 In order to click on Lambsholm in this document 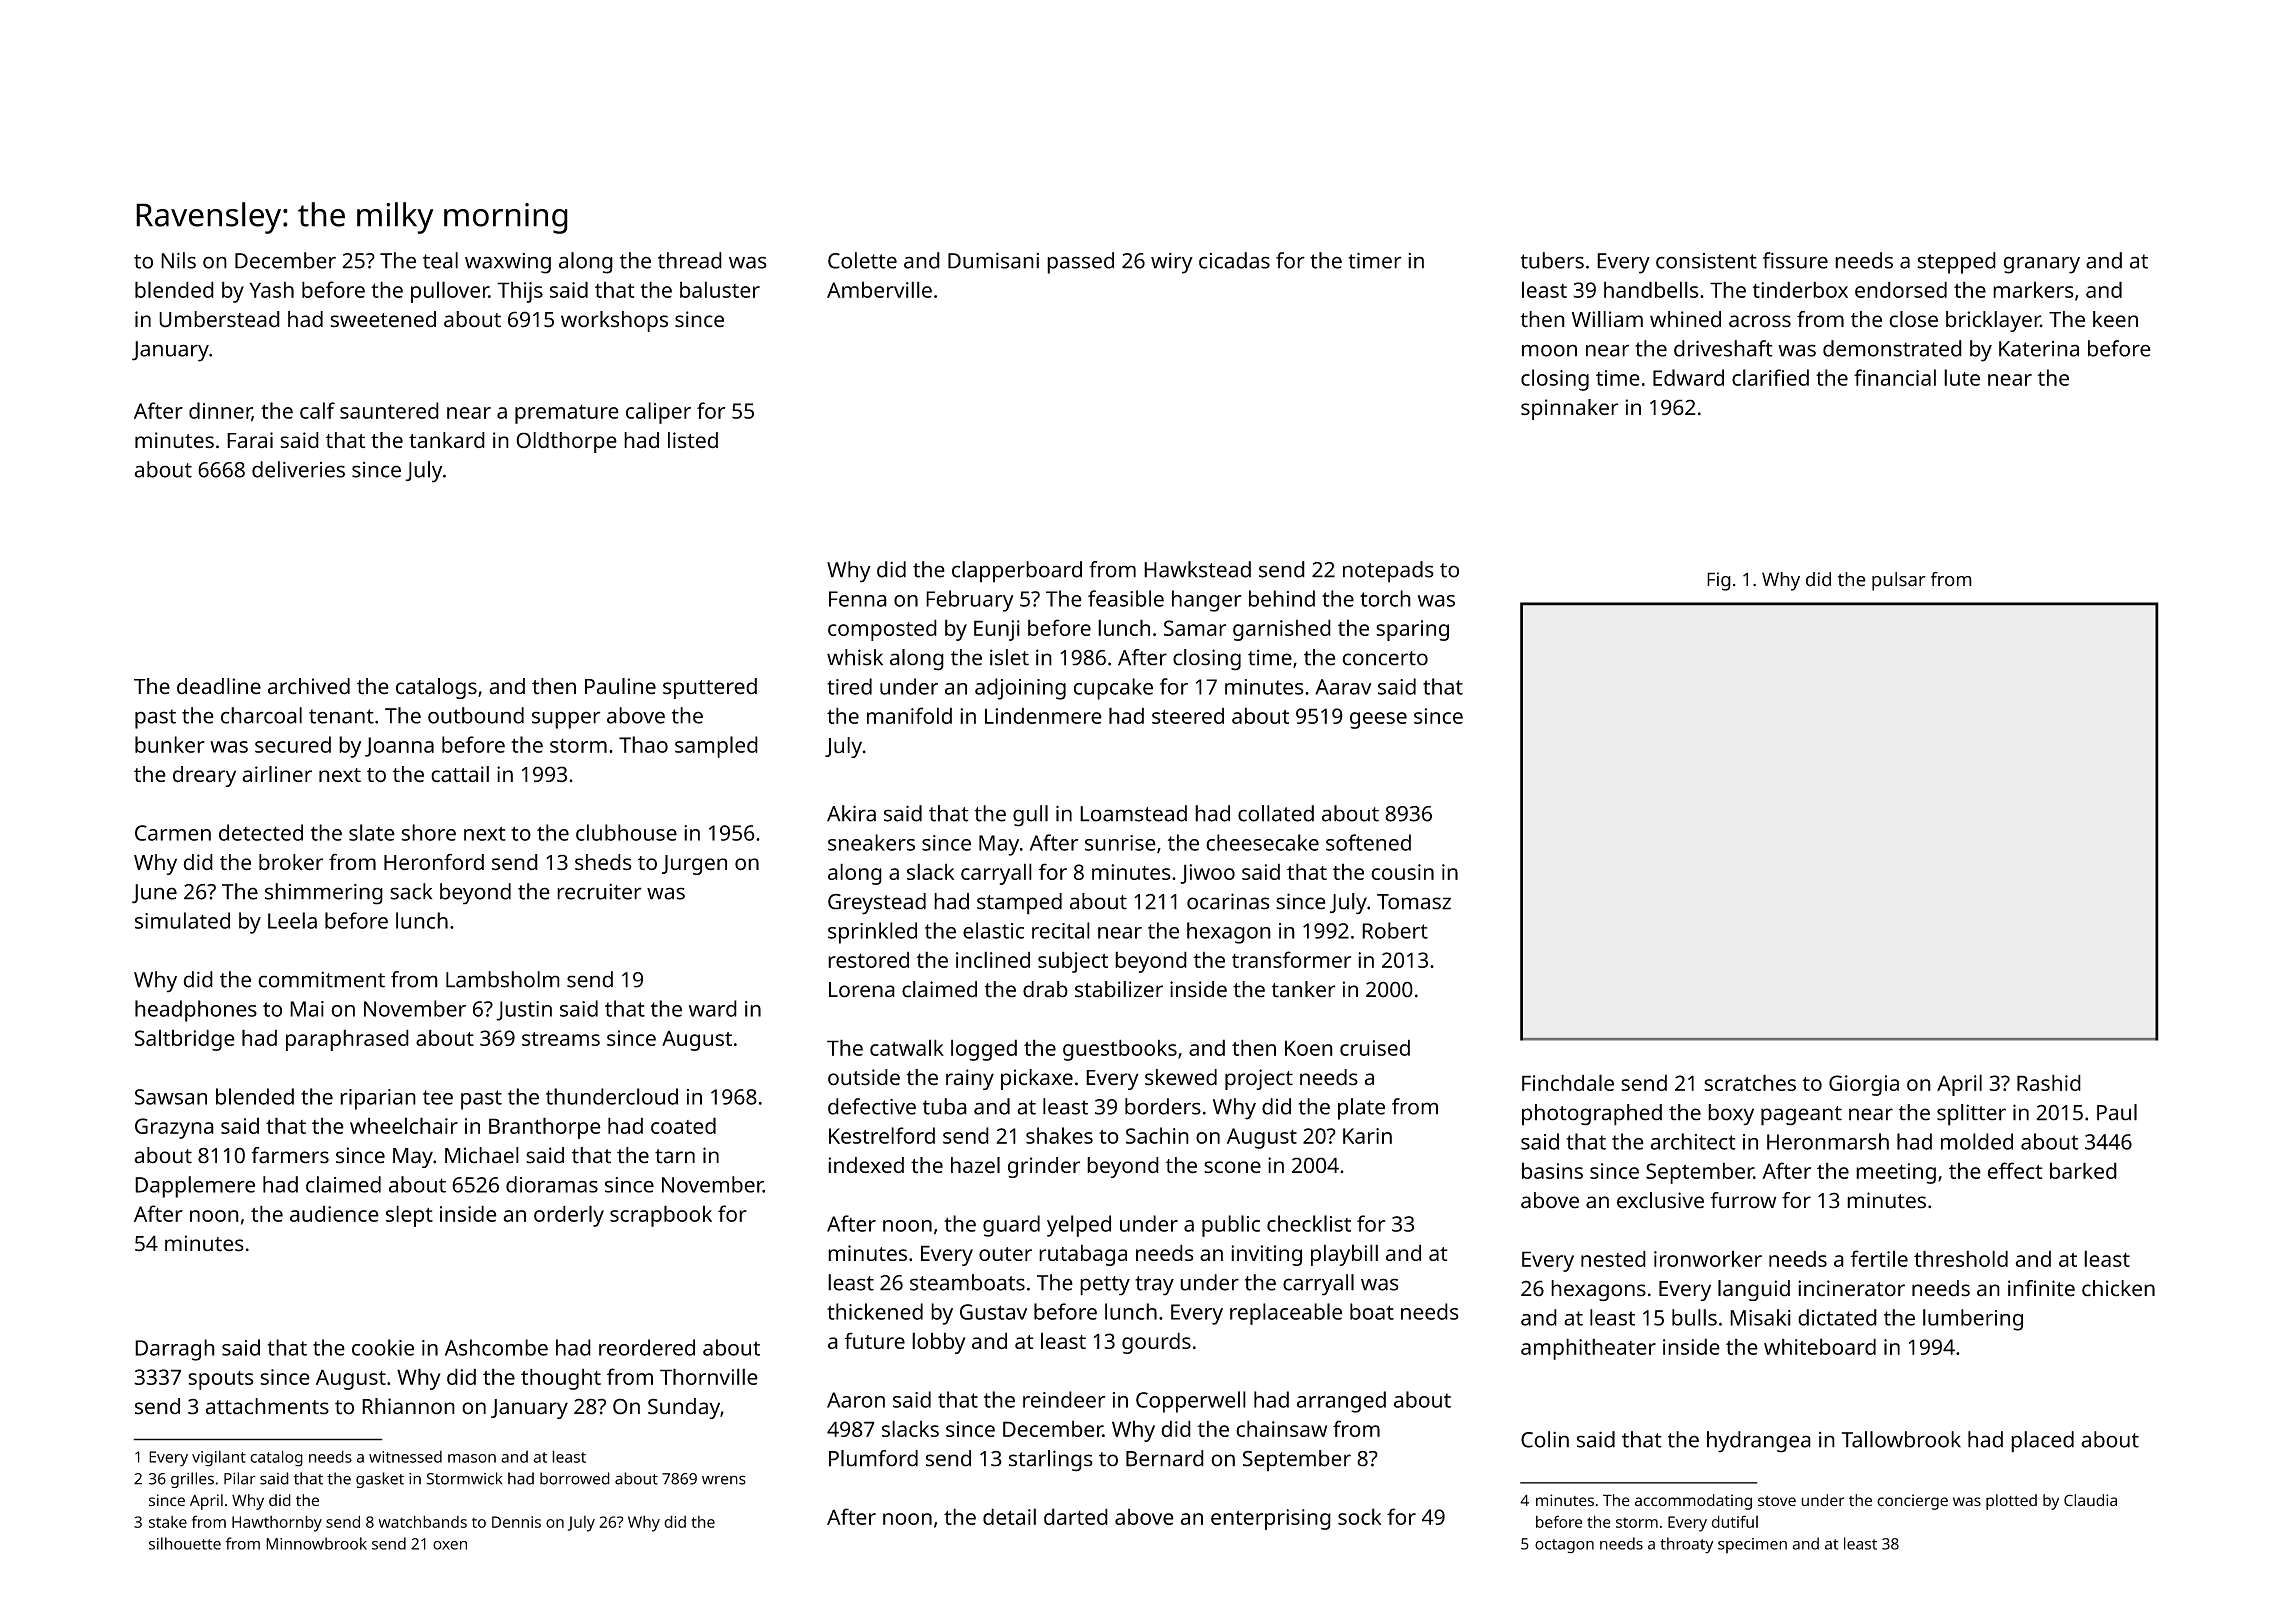, I will do `click(503, 979)`.
